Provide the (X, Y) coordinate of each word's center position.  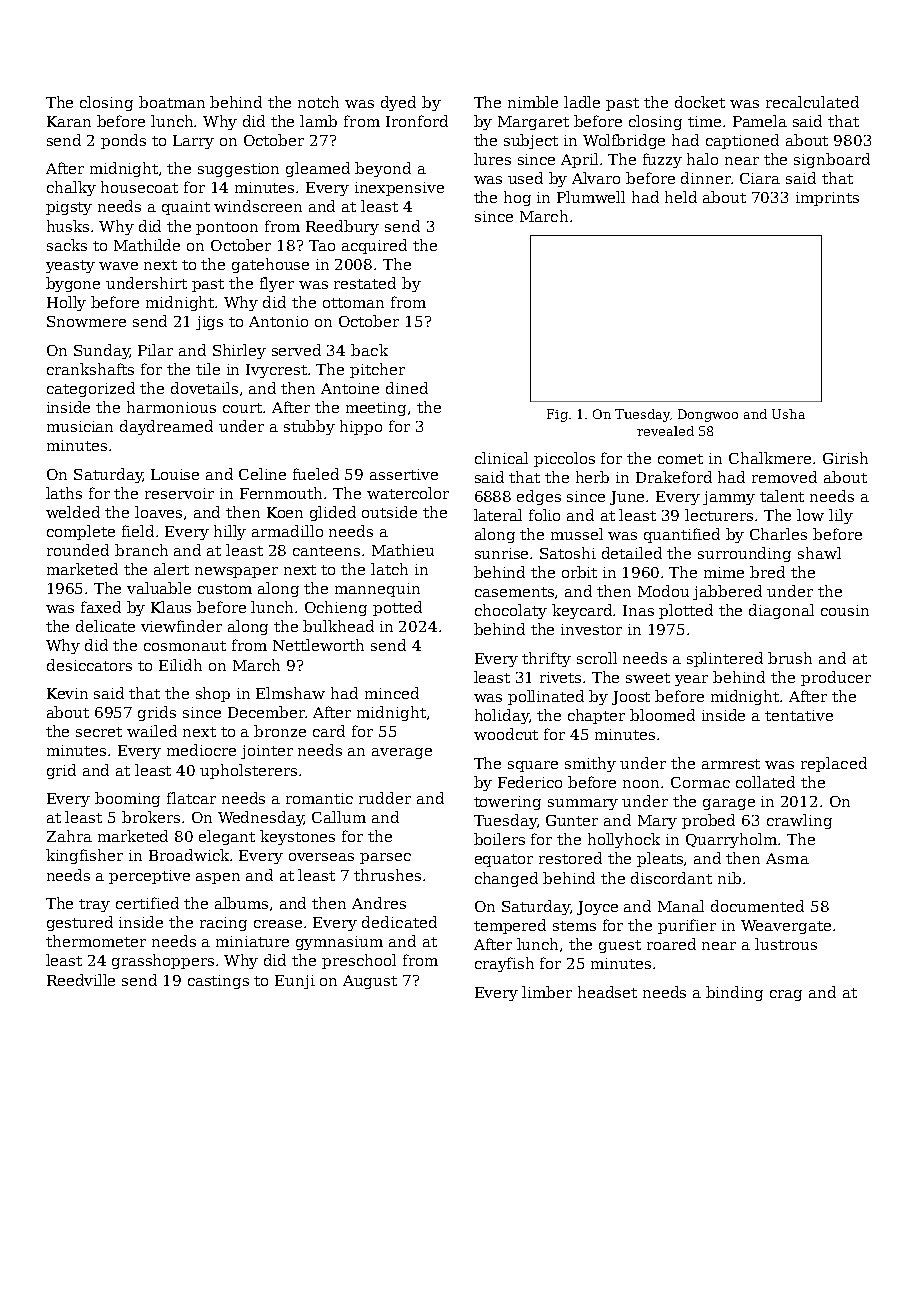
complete (81, 532)
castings (218, 982)
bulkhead (338, 626)
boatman (172, 102)
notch (318, 102)
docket (700, 102)
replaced (834, 764)
